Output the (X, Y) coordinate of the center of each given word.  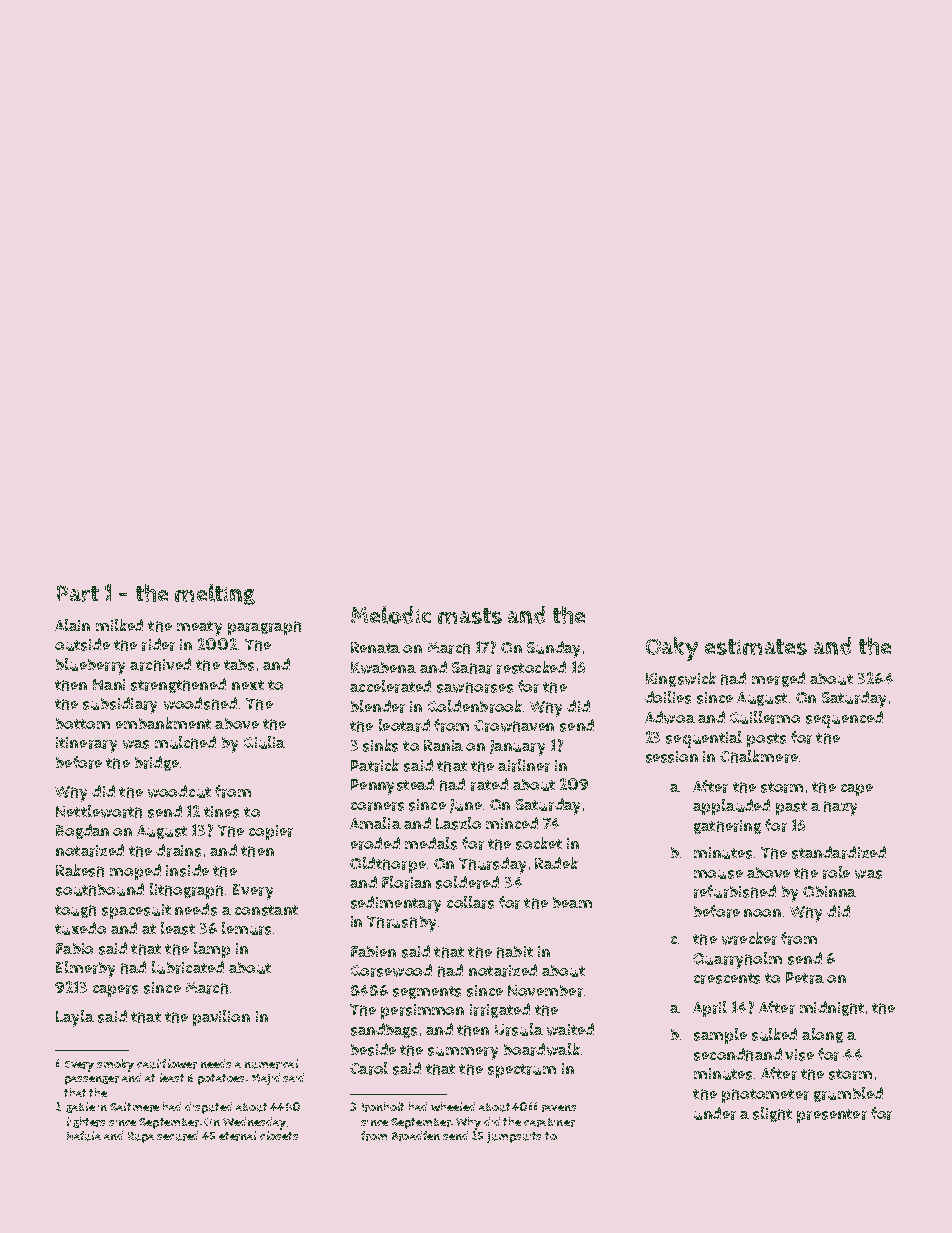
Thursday (492, 865)
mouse (718, 874)
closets (279, 1135)
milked (119, 625)
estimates (756, 647)
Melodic (391, 615)
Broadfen (416, 1136)
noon (762, 913)
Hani (109, 684)
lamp (212, 950)
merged (778, 679)
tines (221, 812)
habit (515, 952)
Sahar (472, 668)
